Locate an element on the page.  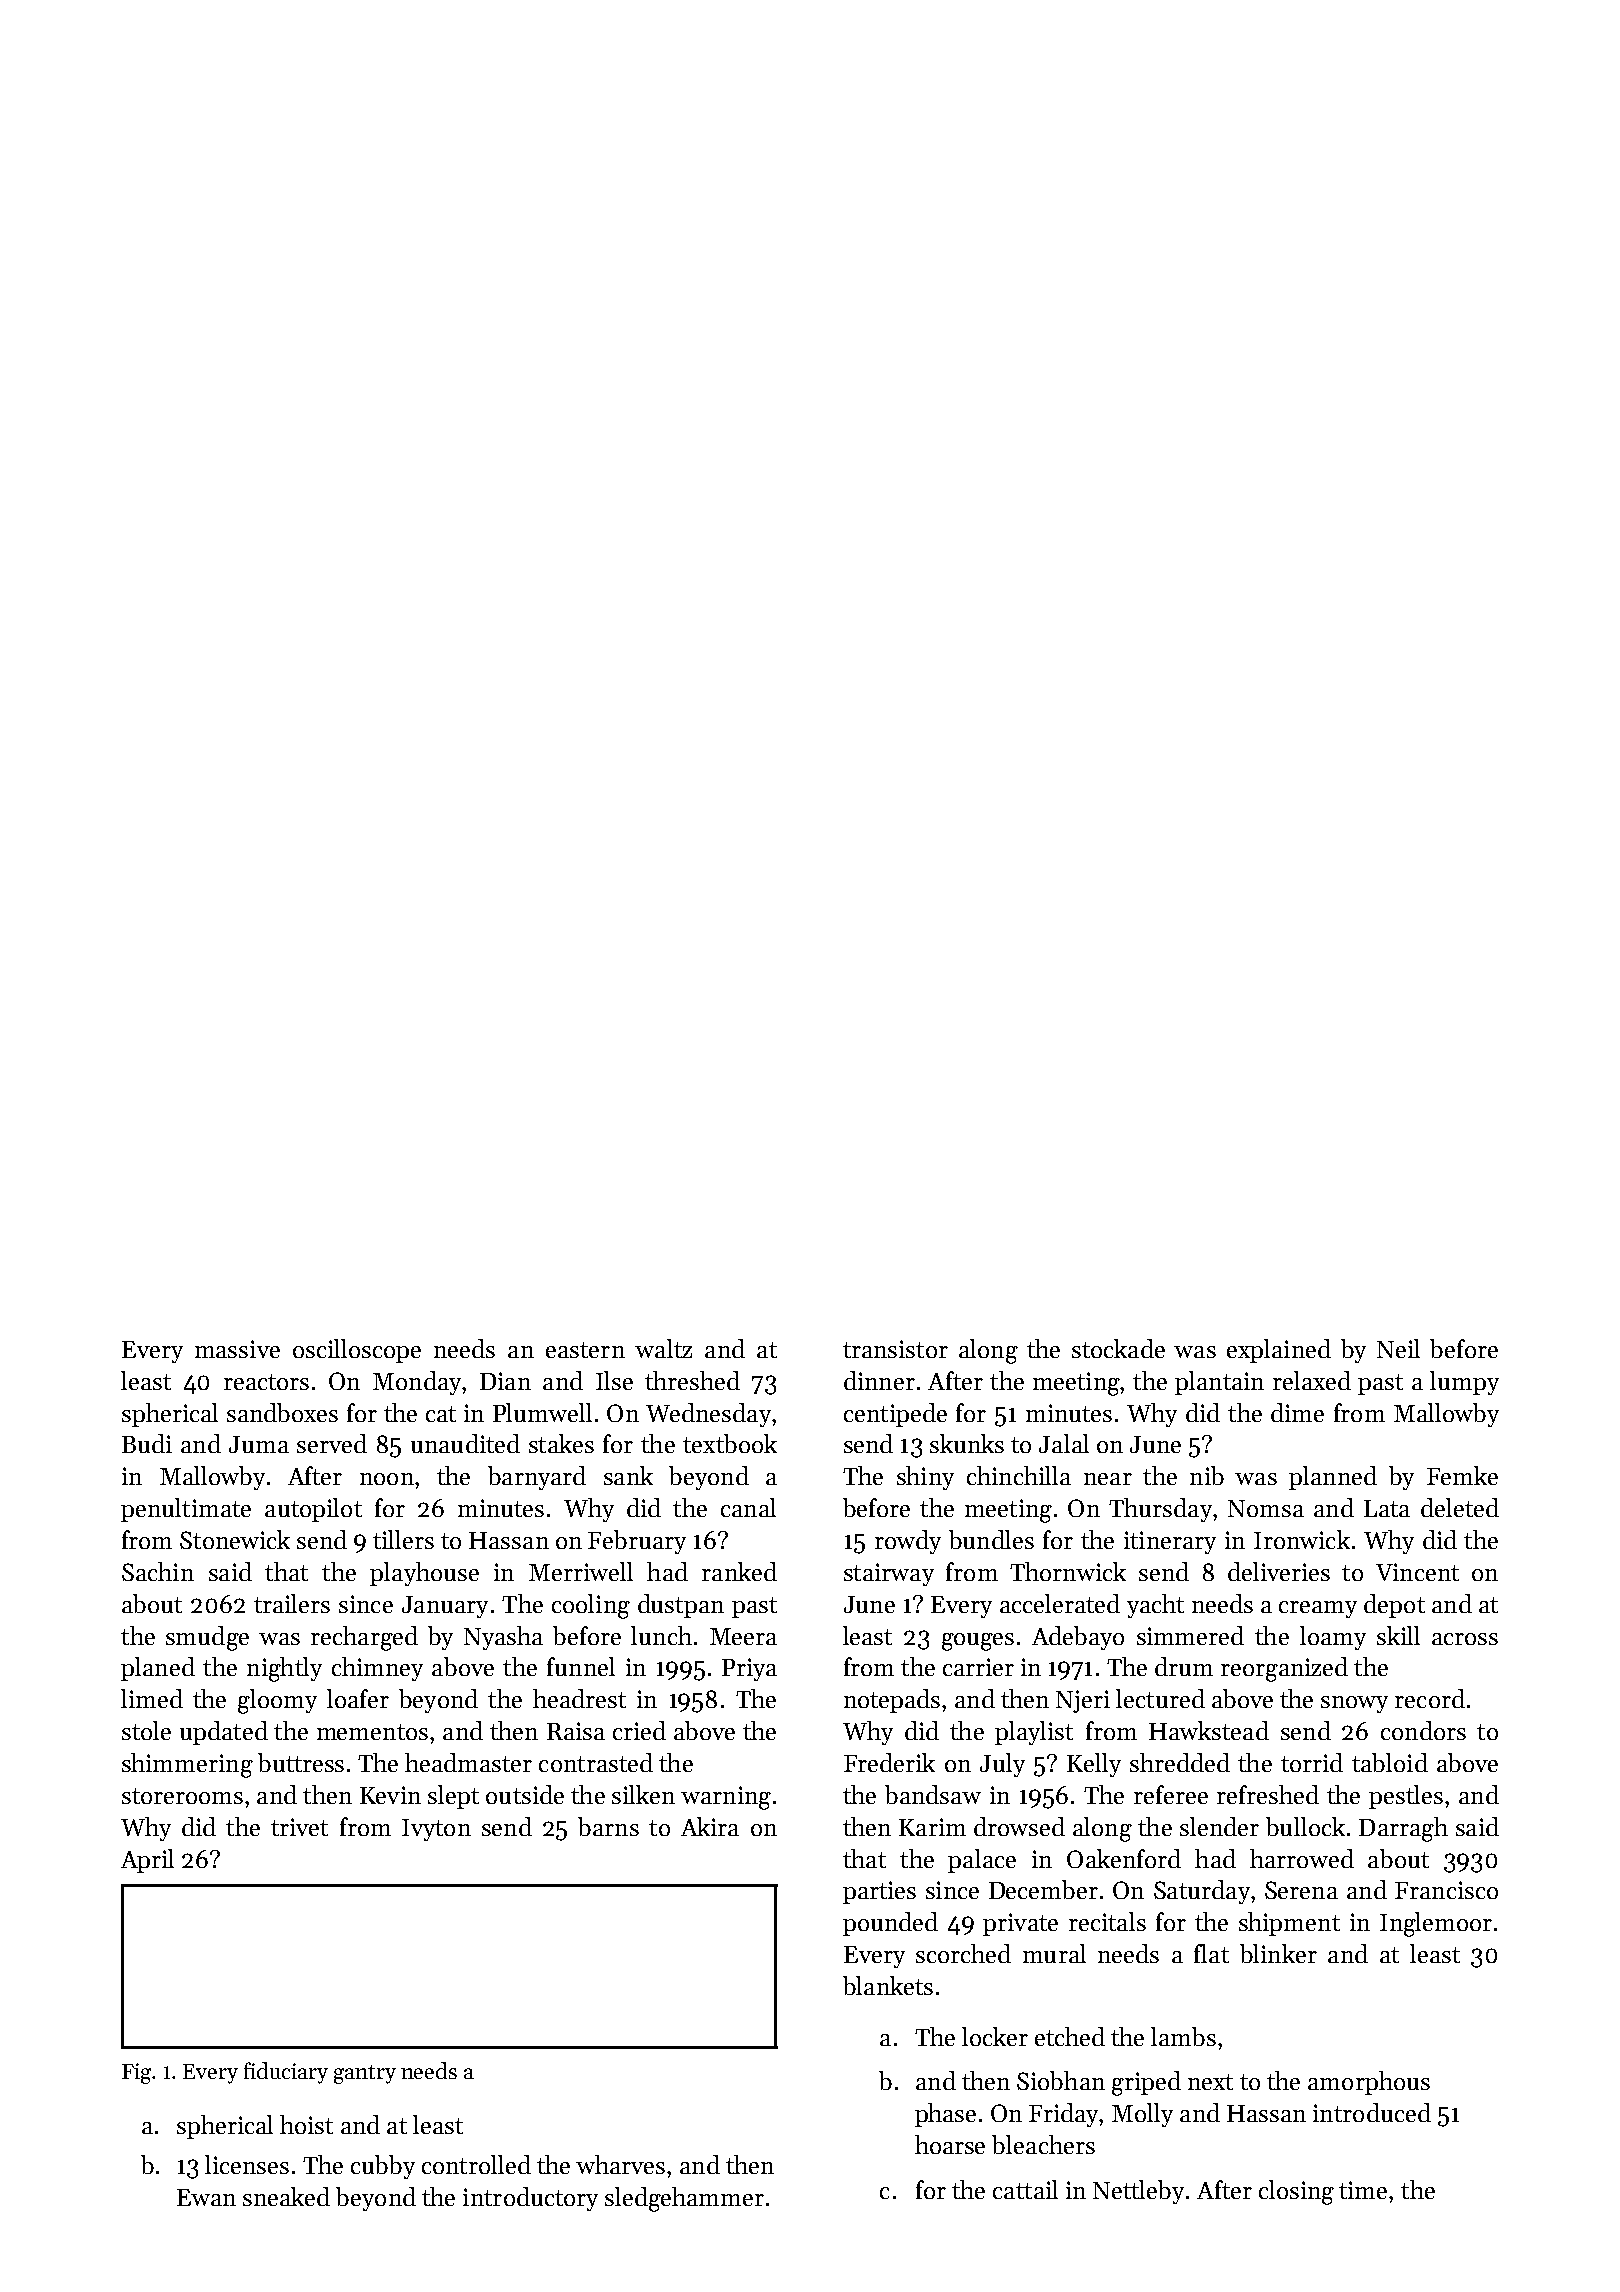
cattail is located at coordinates (1025, 2189).
